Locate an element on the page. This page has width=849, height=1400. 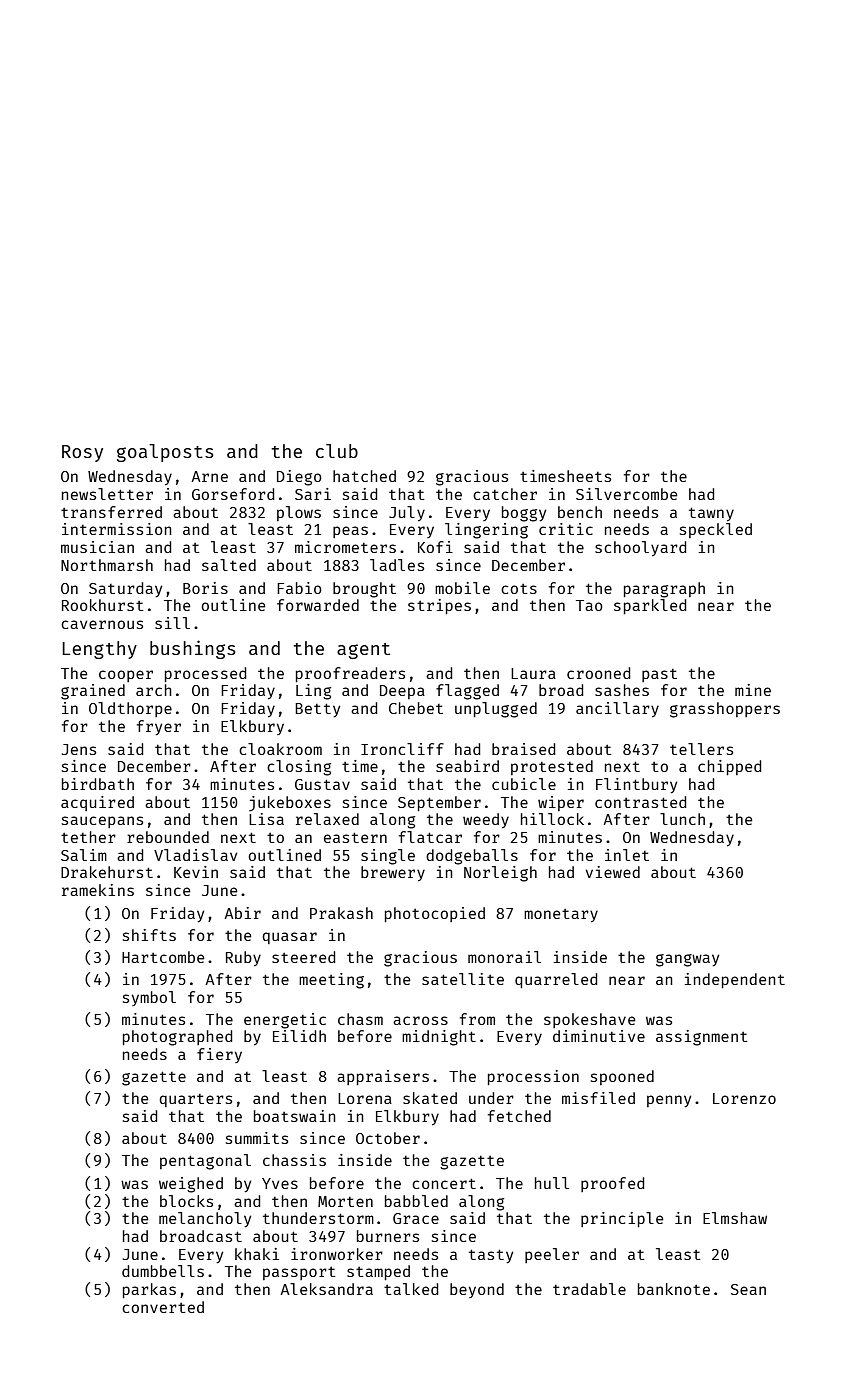
ancillary is located at coordinates (617, 709).
